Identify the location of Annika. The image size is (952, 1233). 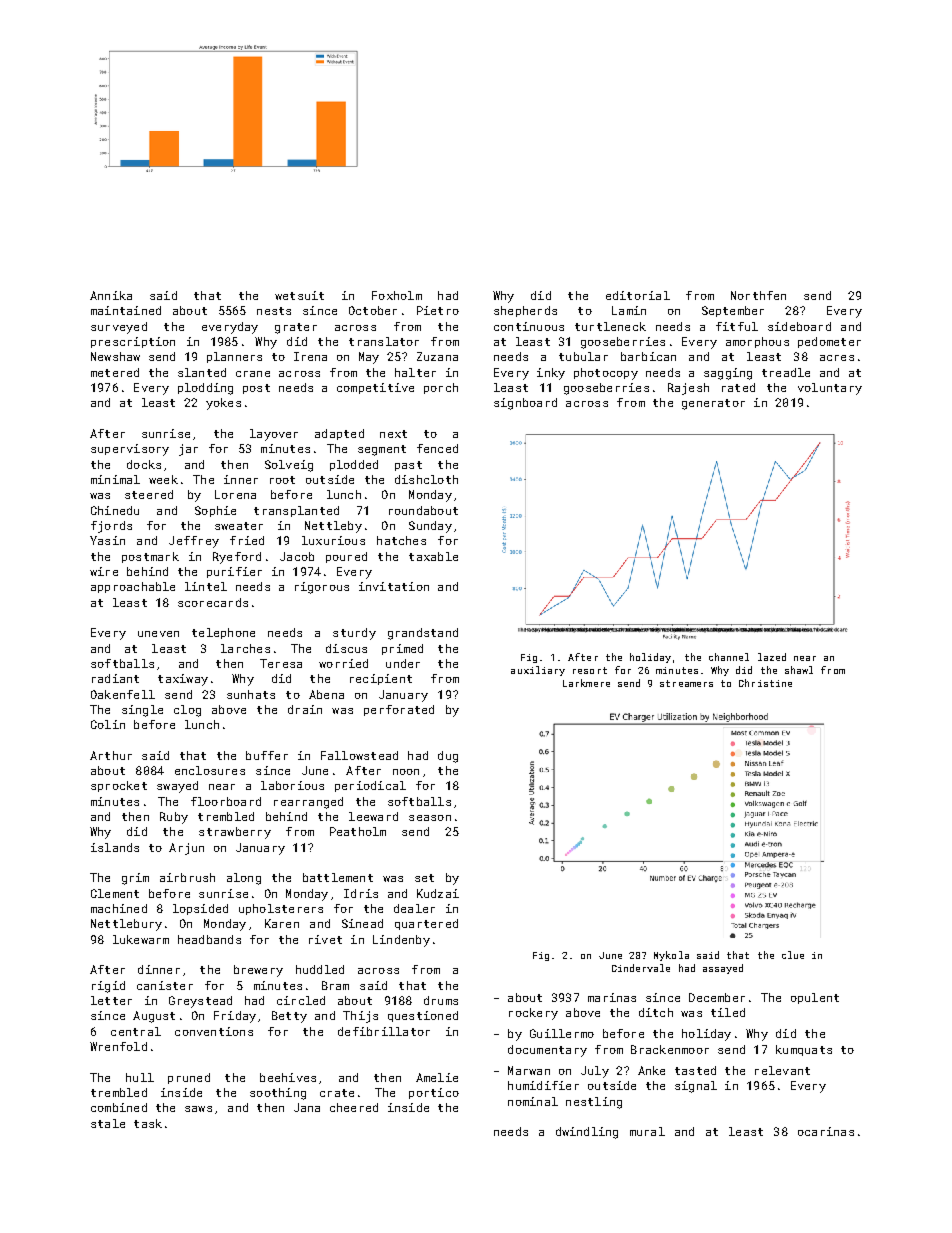
(111, 295).
